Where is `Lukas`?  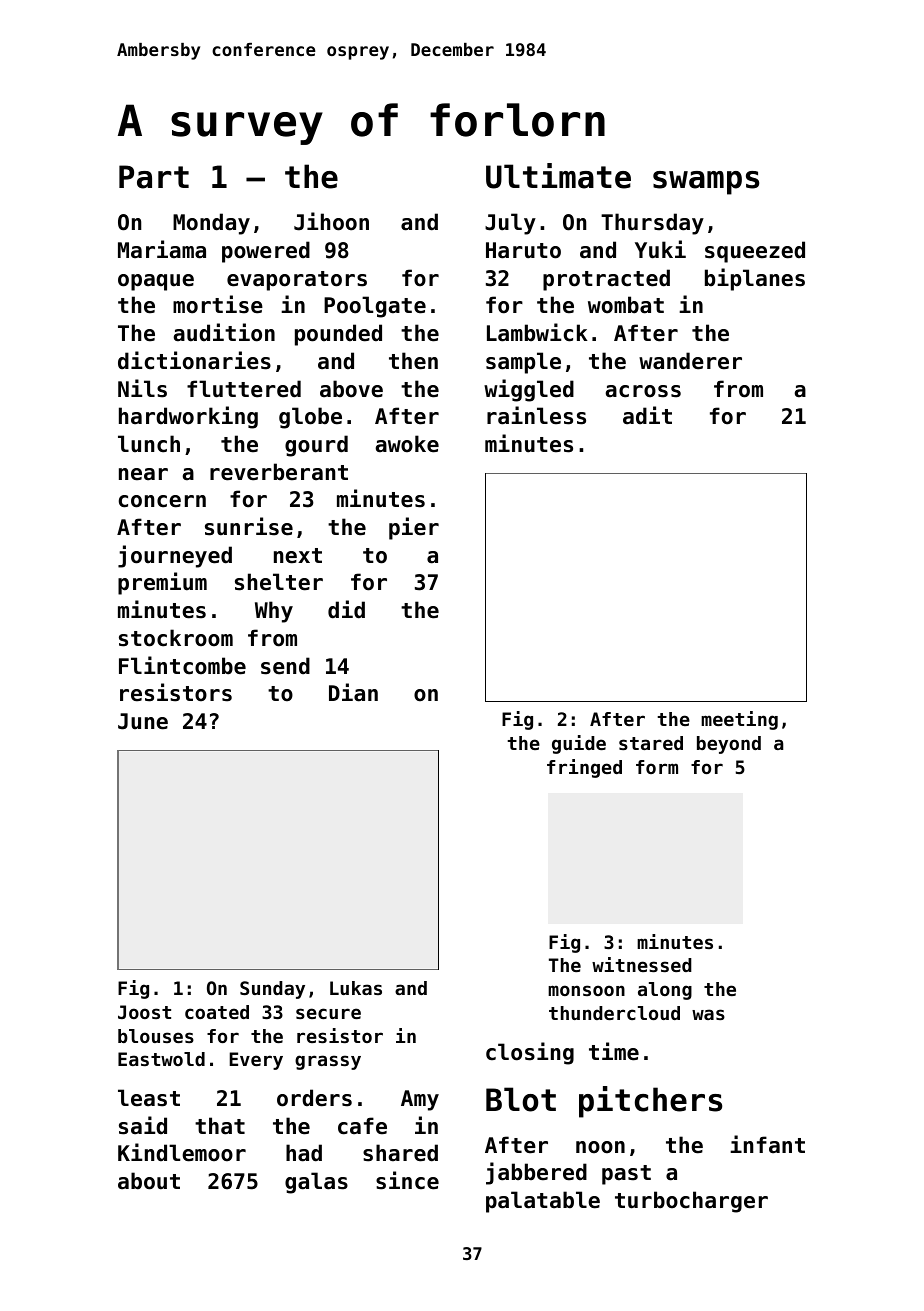
Lukas is located at coordinates (356, 988).
